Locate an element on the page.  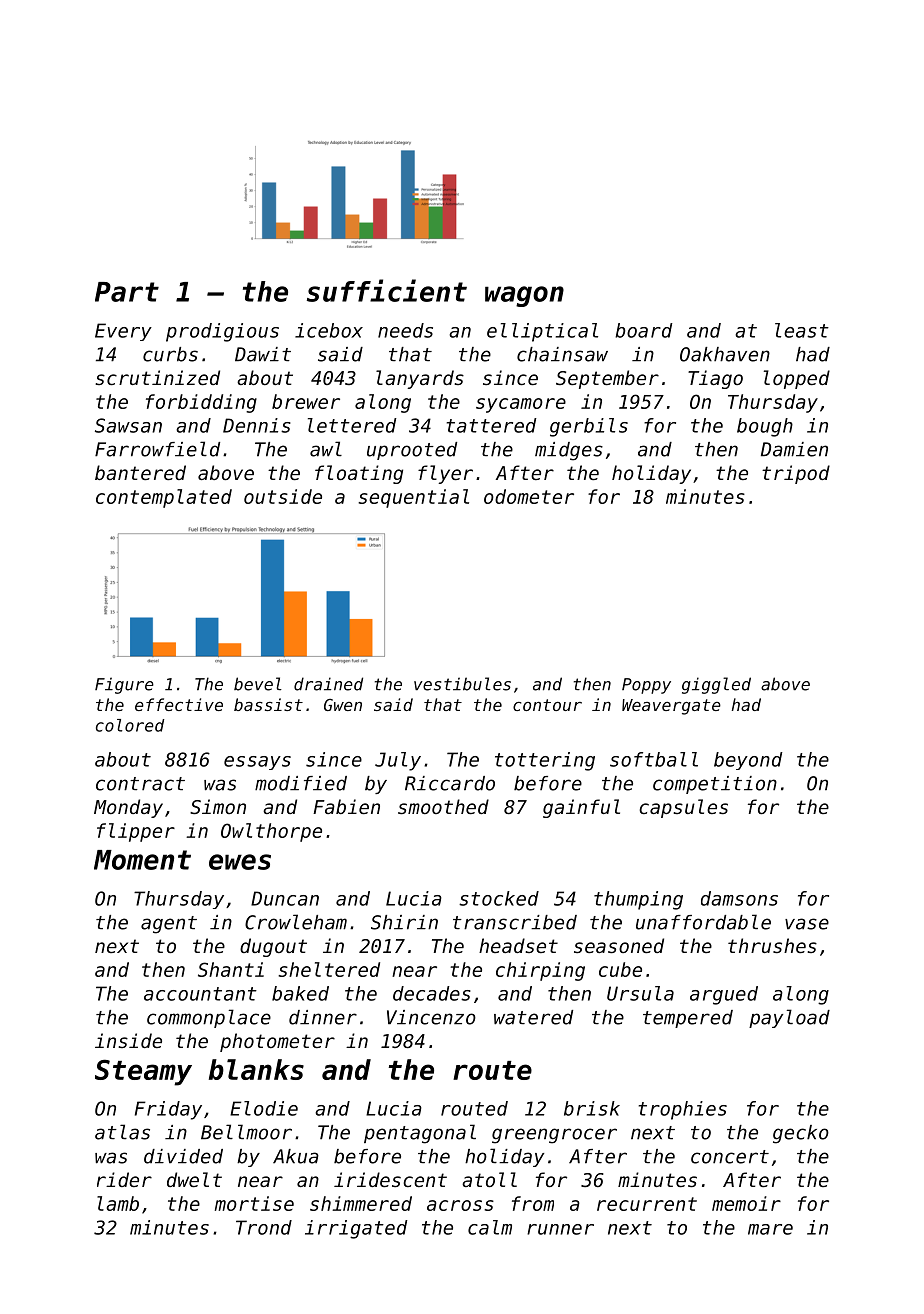
least is located at coordinates (802, 330).
